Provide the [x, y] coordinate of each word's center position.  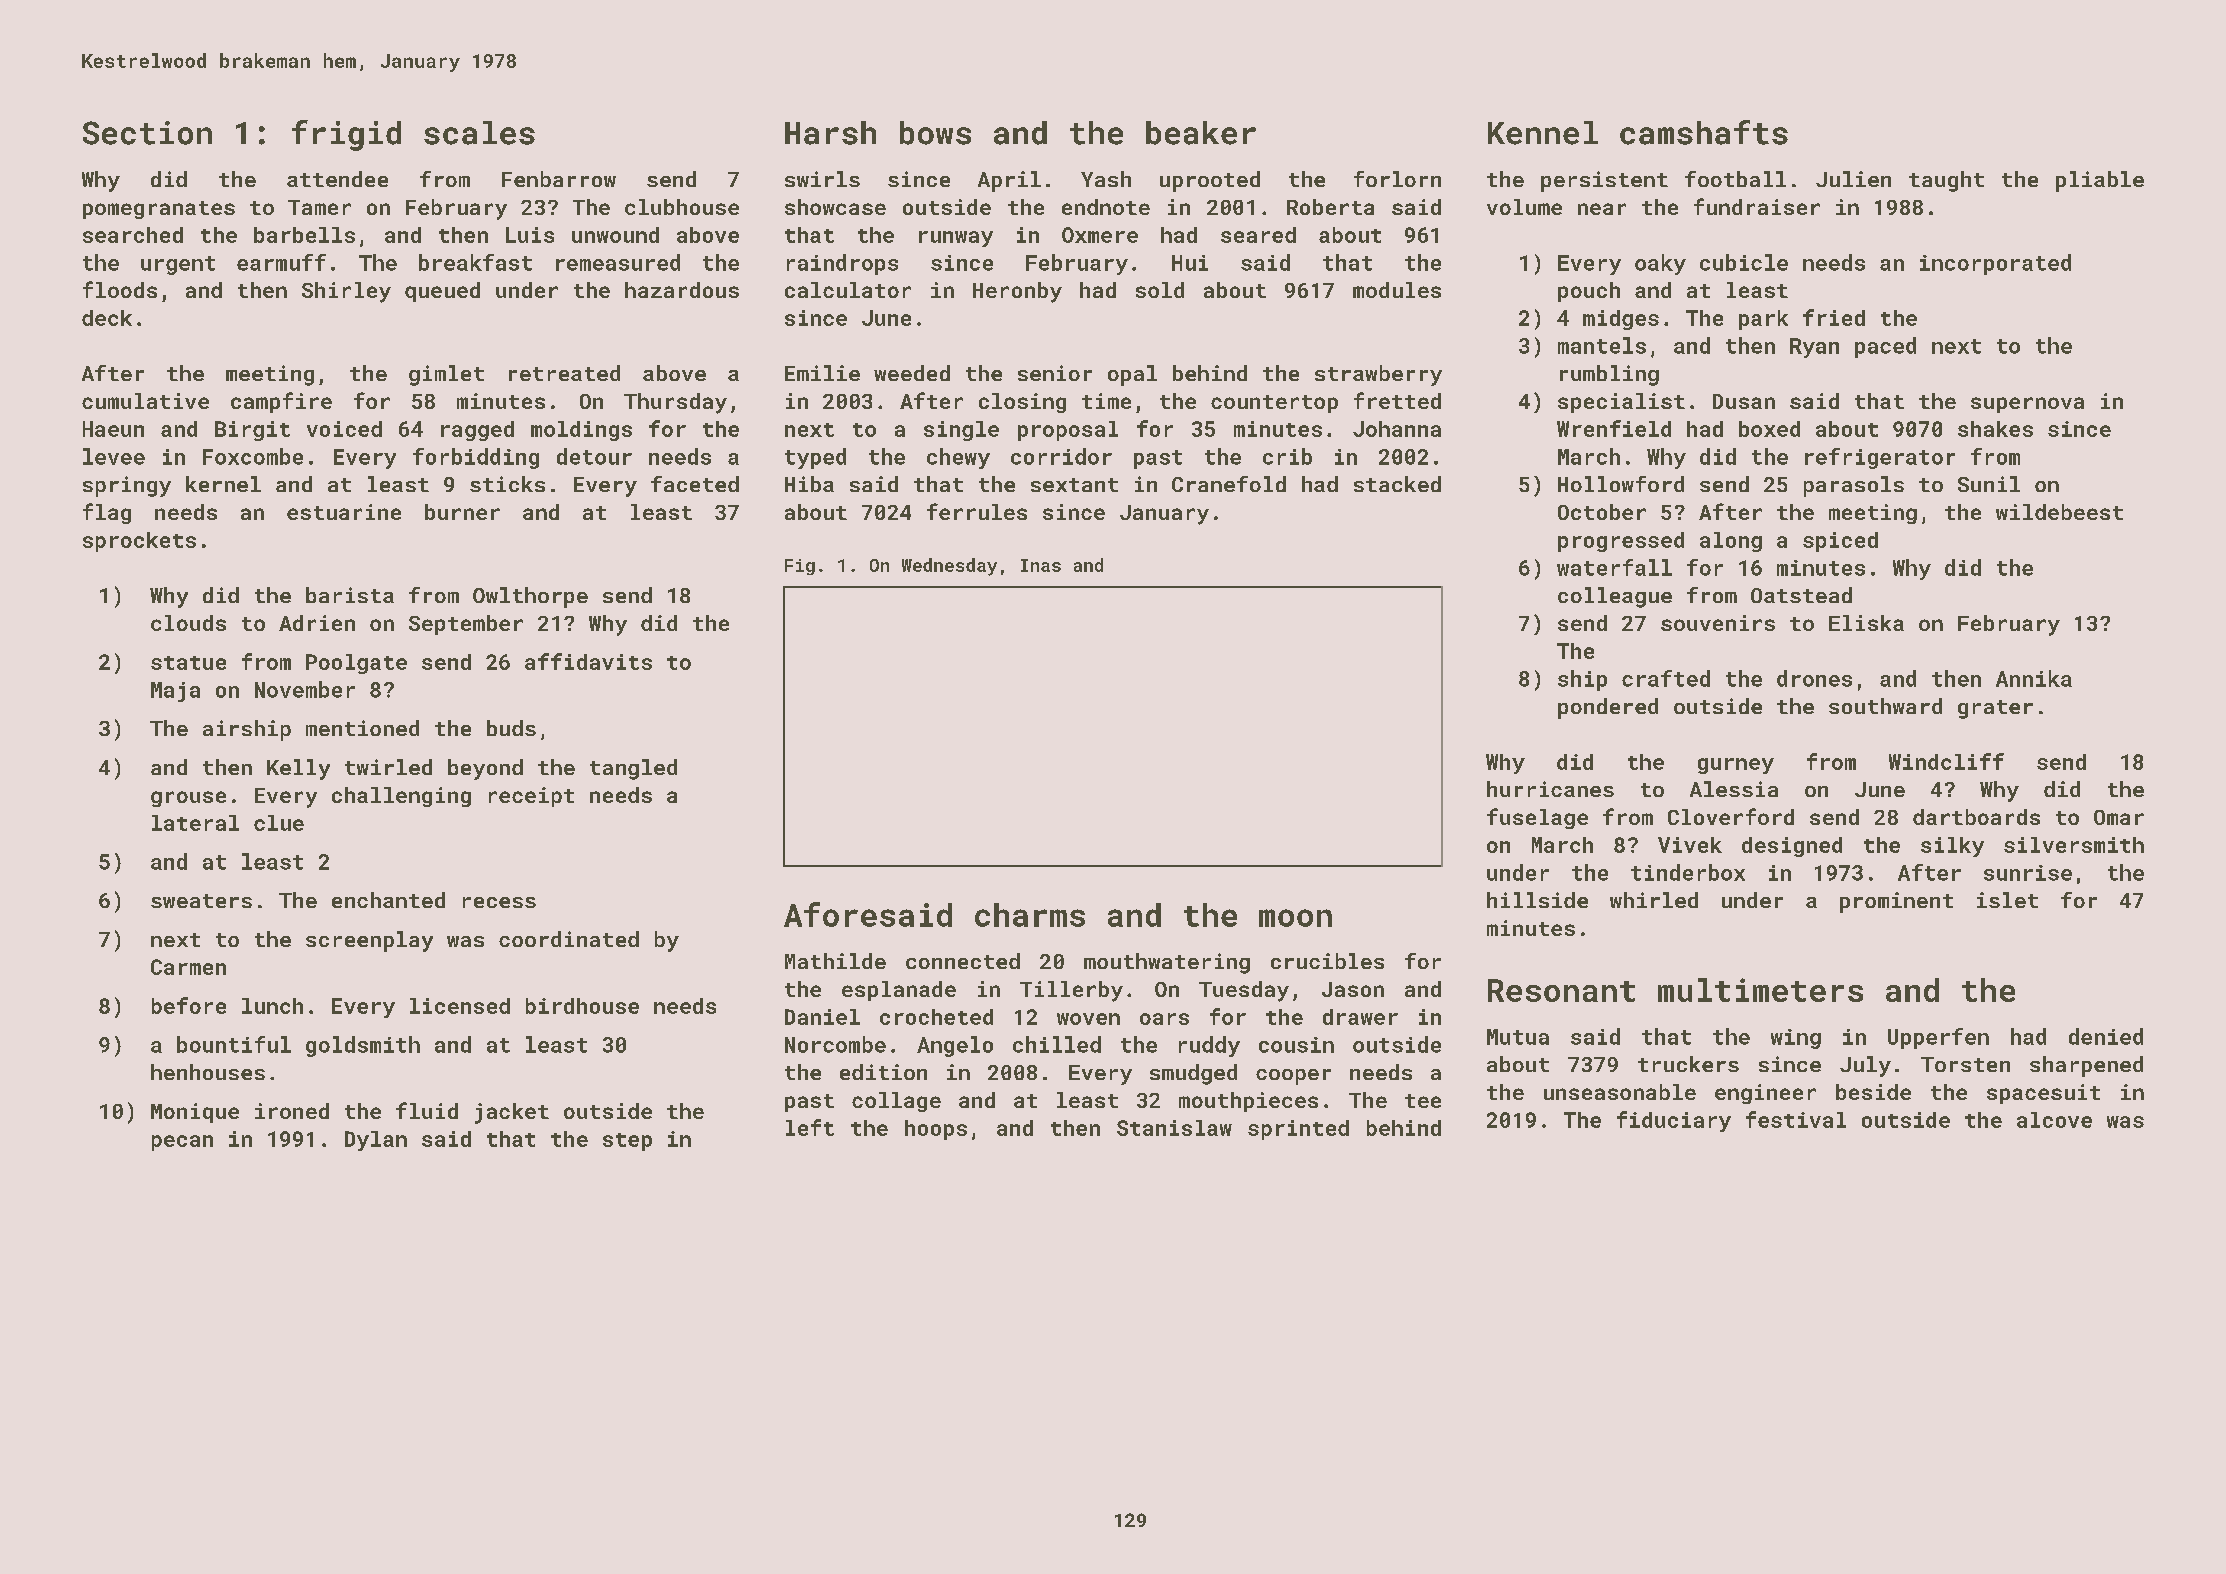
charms [1030, 915]
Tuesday [1244, 991]
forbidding [476, 458]
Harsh [830, 133]
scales [479, 133]
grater [1995, 709]
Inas [1041, 565]
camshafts [1704, 132]
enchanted [388, 900]
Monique [195, 1113]
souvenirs [1718, 623]
